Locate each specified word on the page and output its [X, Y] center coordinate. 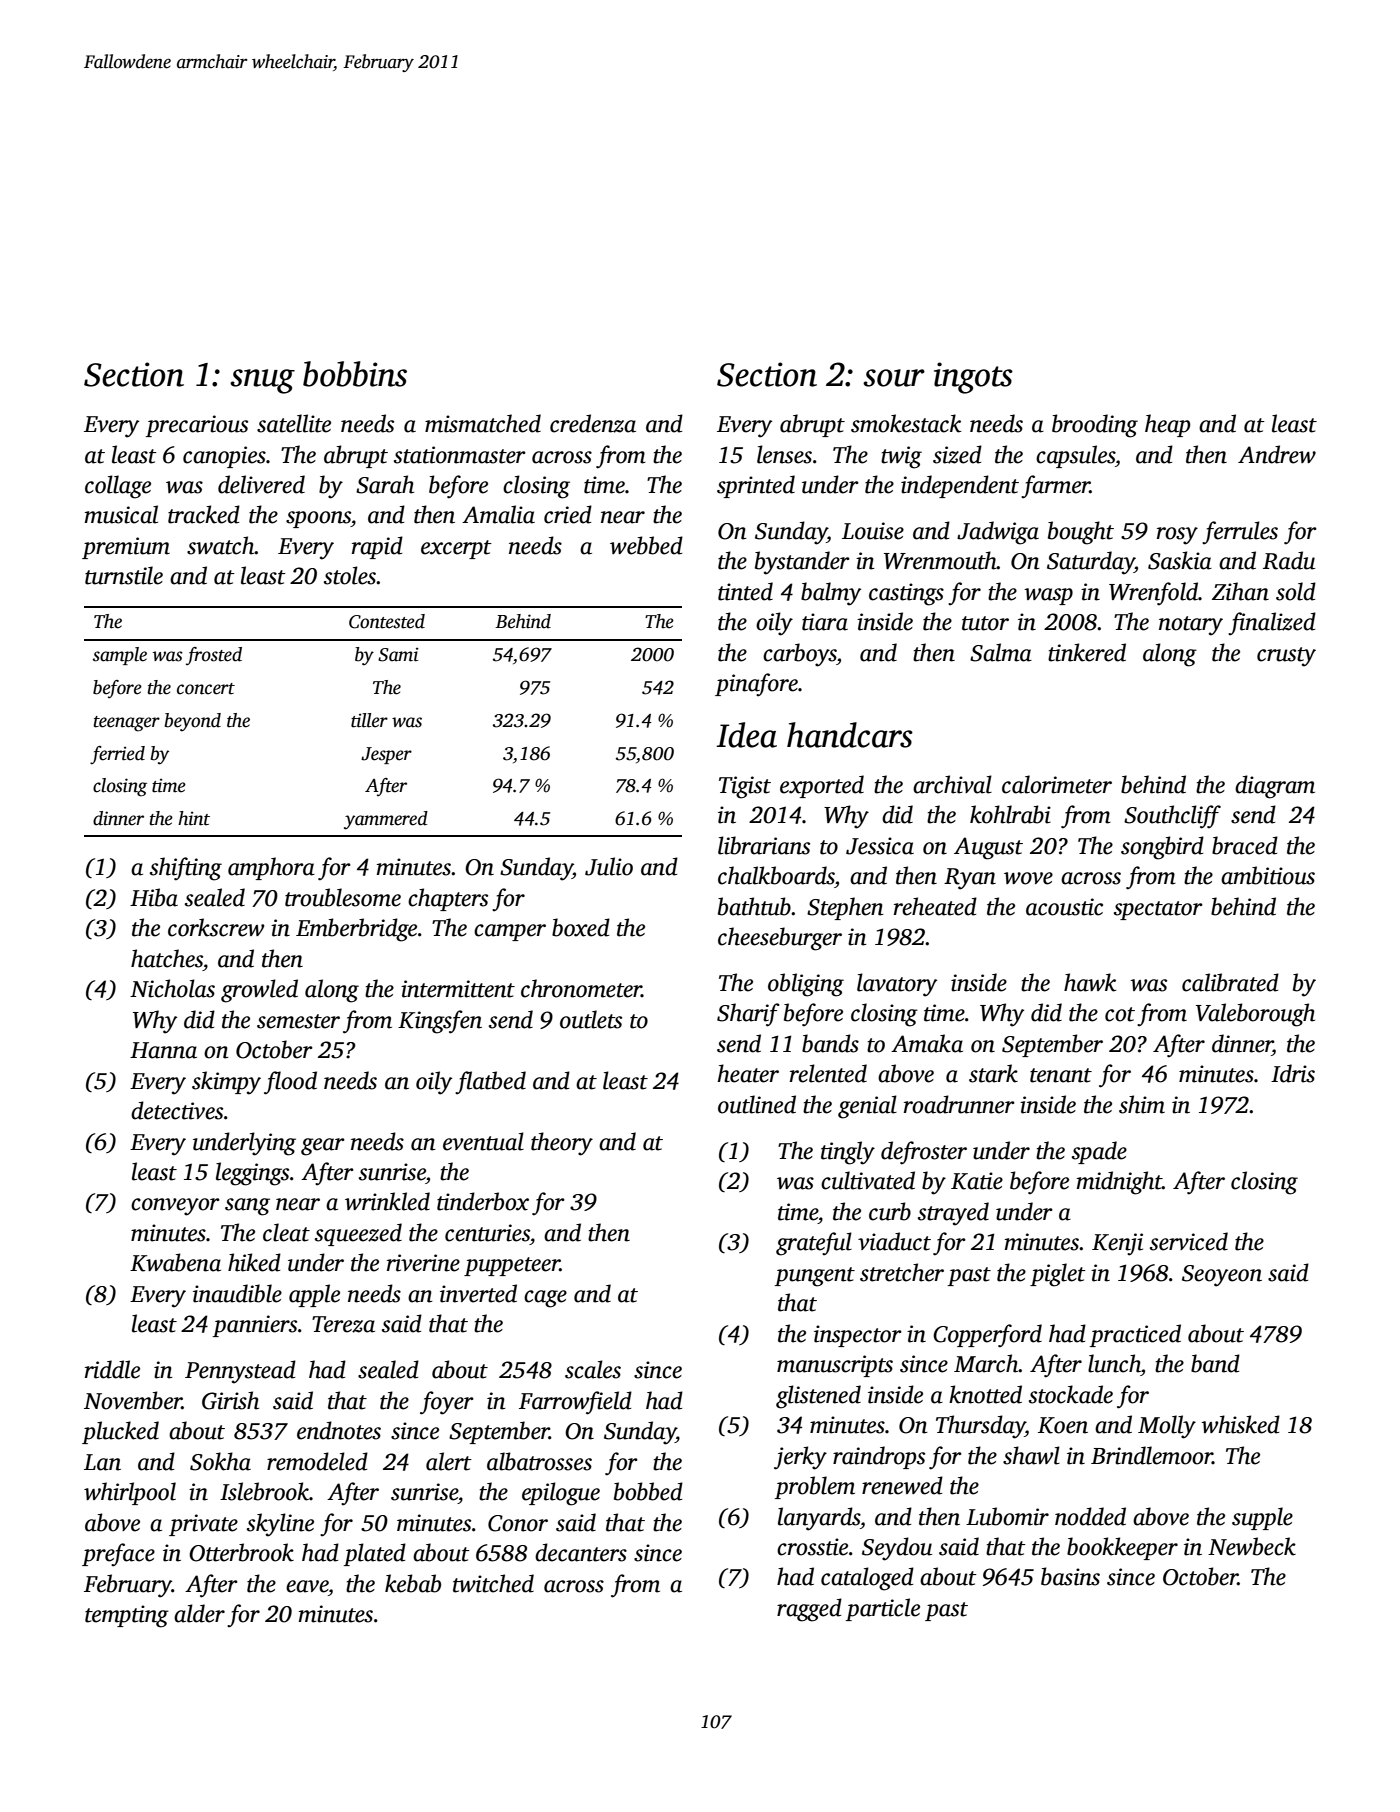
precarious [197, 426]
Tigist [745, 787]
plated [375, 1554]
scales [593, 1369]
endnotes [339, 1430]
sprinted [756, 486]
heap [1167, 425]
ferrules [1240, 533]
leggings [252, 1174]
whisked [1240, 1424]
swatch [221, 545]
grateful [814, 1244]
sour [894, 378]
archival [952, 784]
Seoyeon [1222, 1276]
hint [194, 818]
